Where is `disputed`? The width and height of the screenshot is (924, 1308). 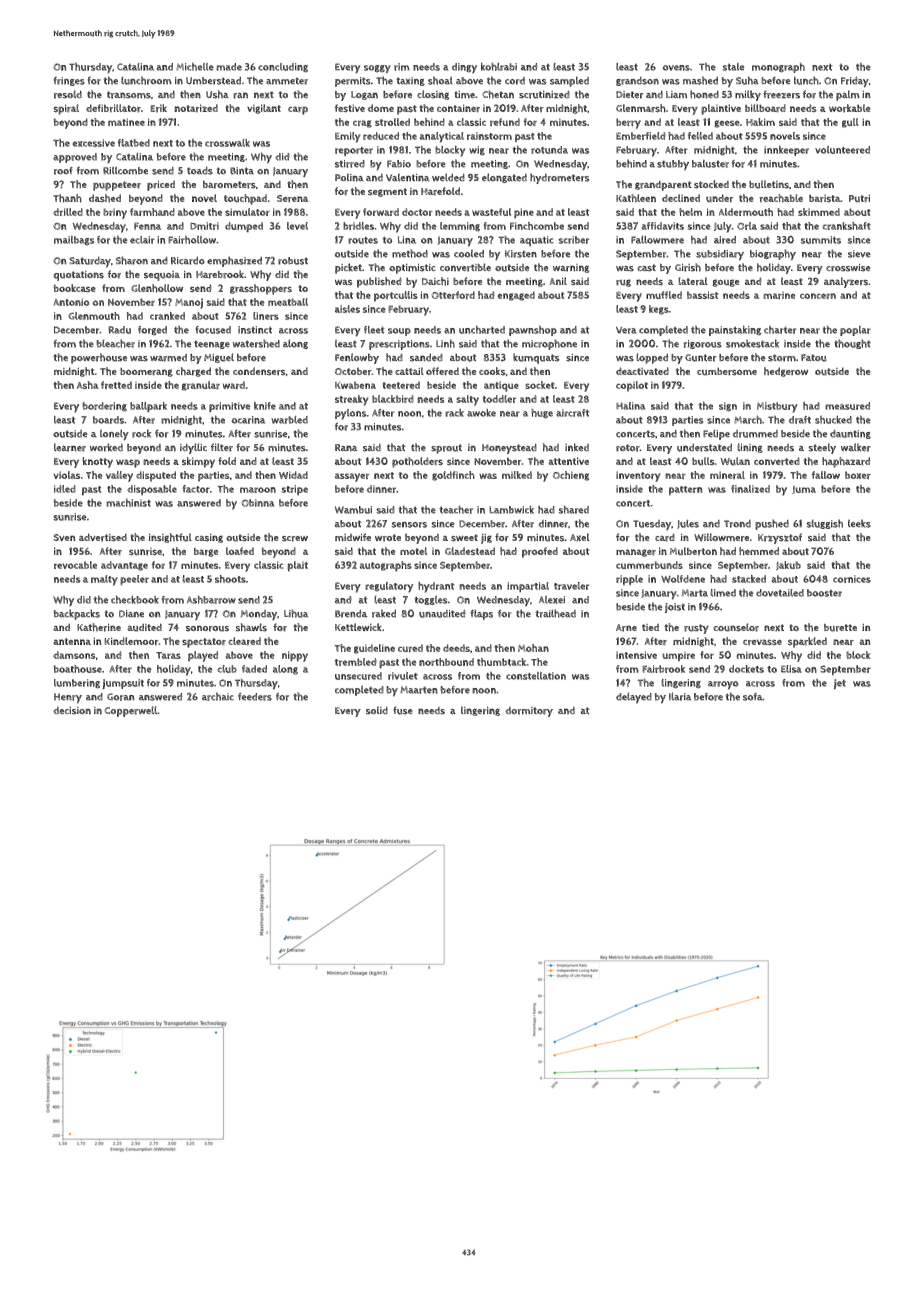 disputed is located at coordinates (156, 476).
